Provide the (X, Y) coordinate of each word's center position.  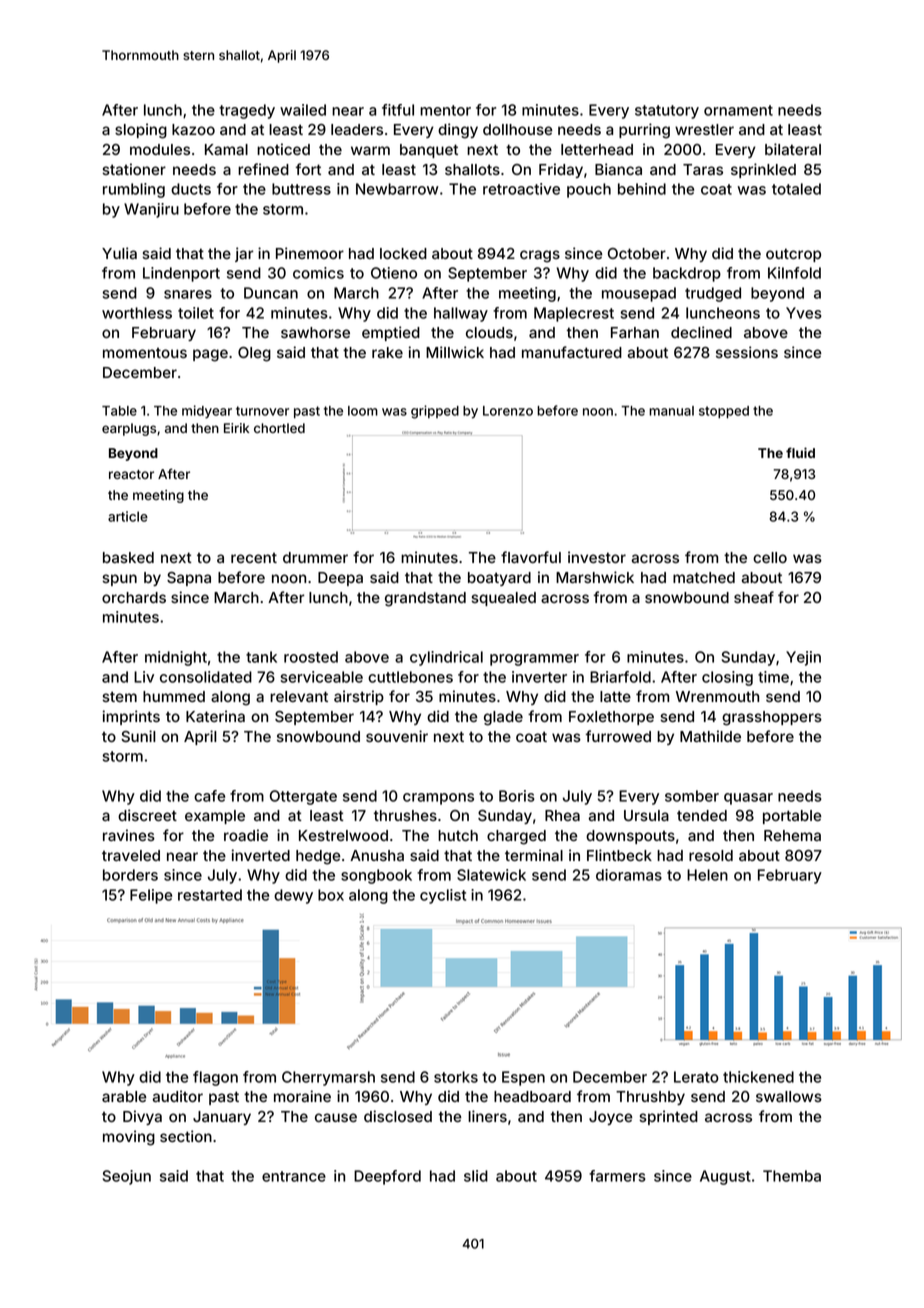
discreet (147, 815)
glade (503, 718)
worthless (137, 313)
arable (124, 1096)
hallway (461, 314)
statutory (667, 112)
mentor (445, 110)
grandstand (425, 599)
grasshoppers (772, 718)
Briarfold (620, 677)
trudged (713, 294)
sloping (141, 131)
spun (119, 580)
